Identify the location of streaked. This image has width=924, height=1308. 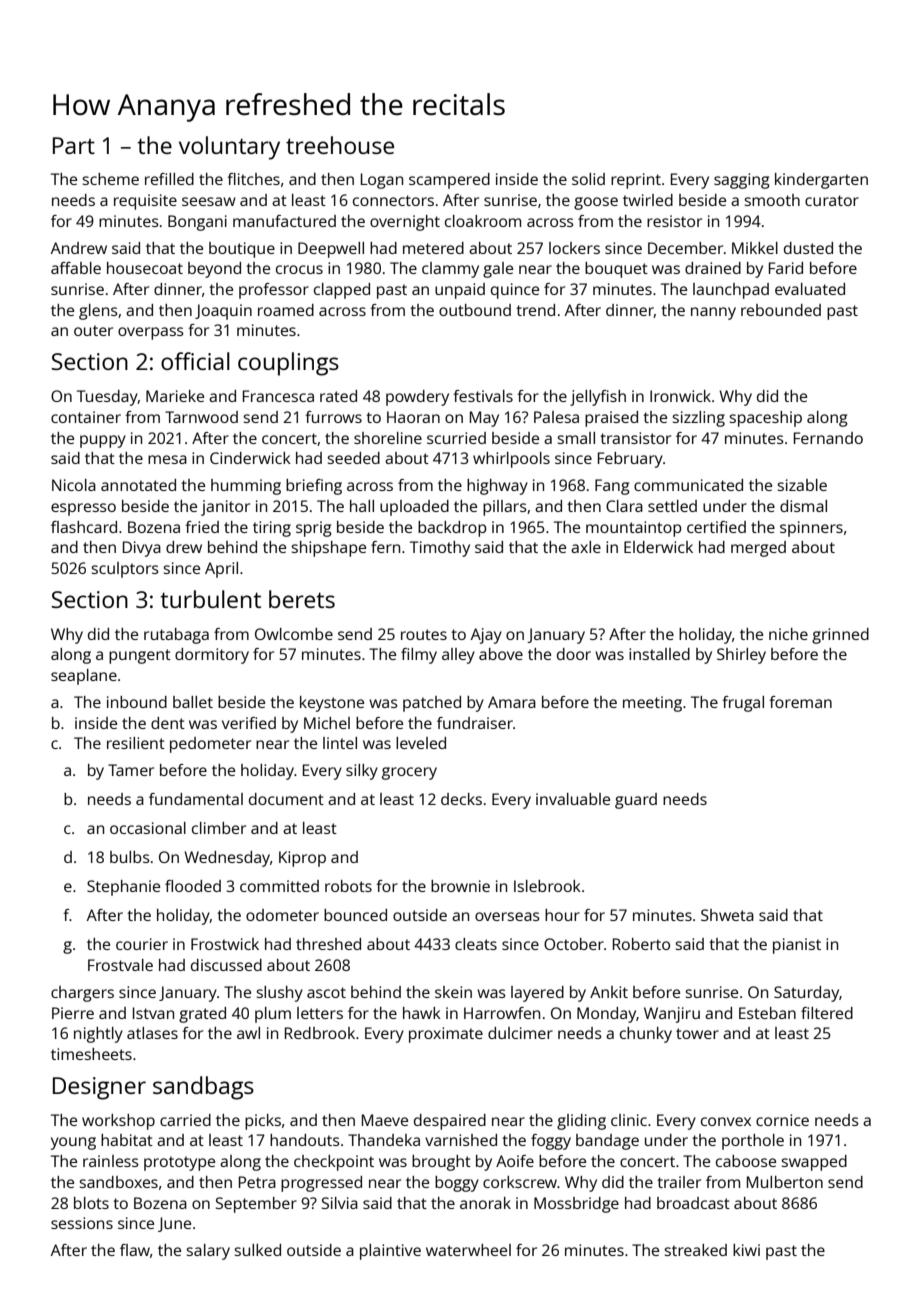
(695, 1250).
